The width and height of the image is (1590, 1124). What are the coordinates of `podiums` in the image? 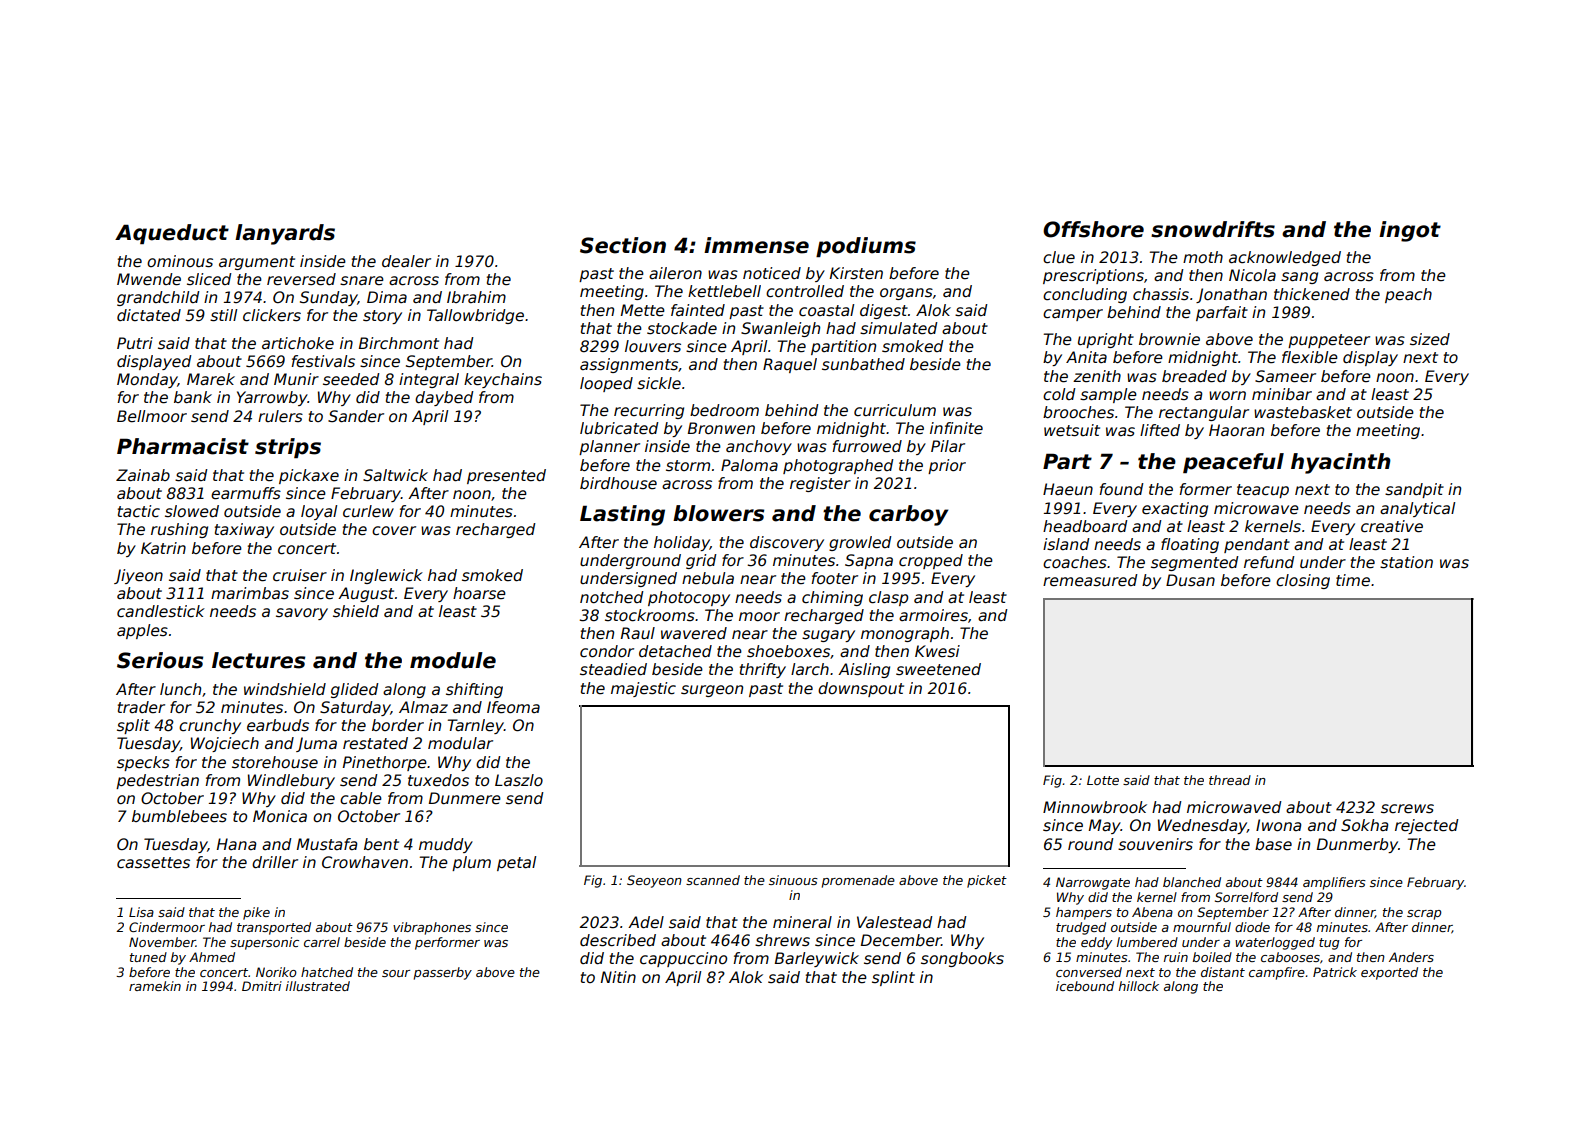 It's located at (866, 247).
